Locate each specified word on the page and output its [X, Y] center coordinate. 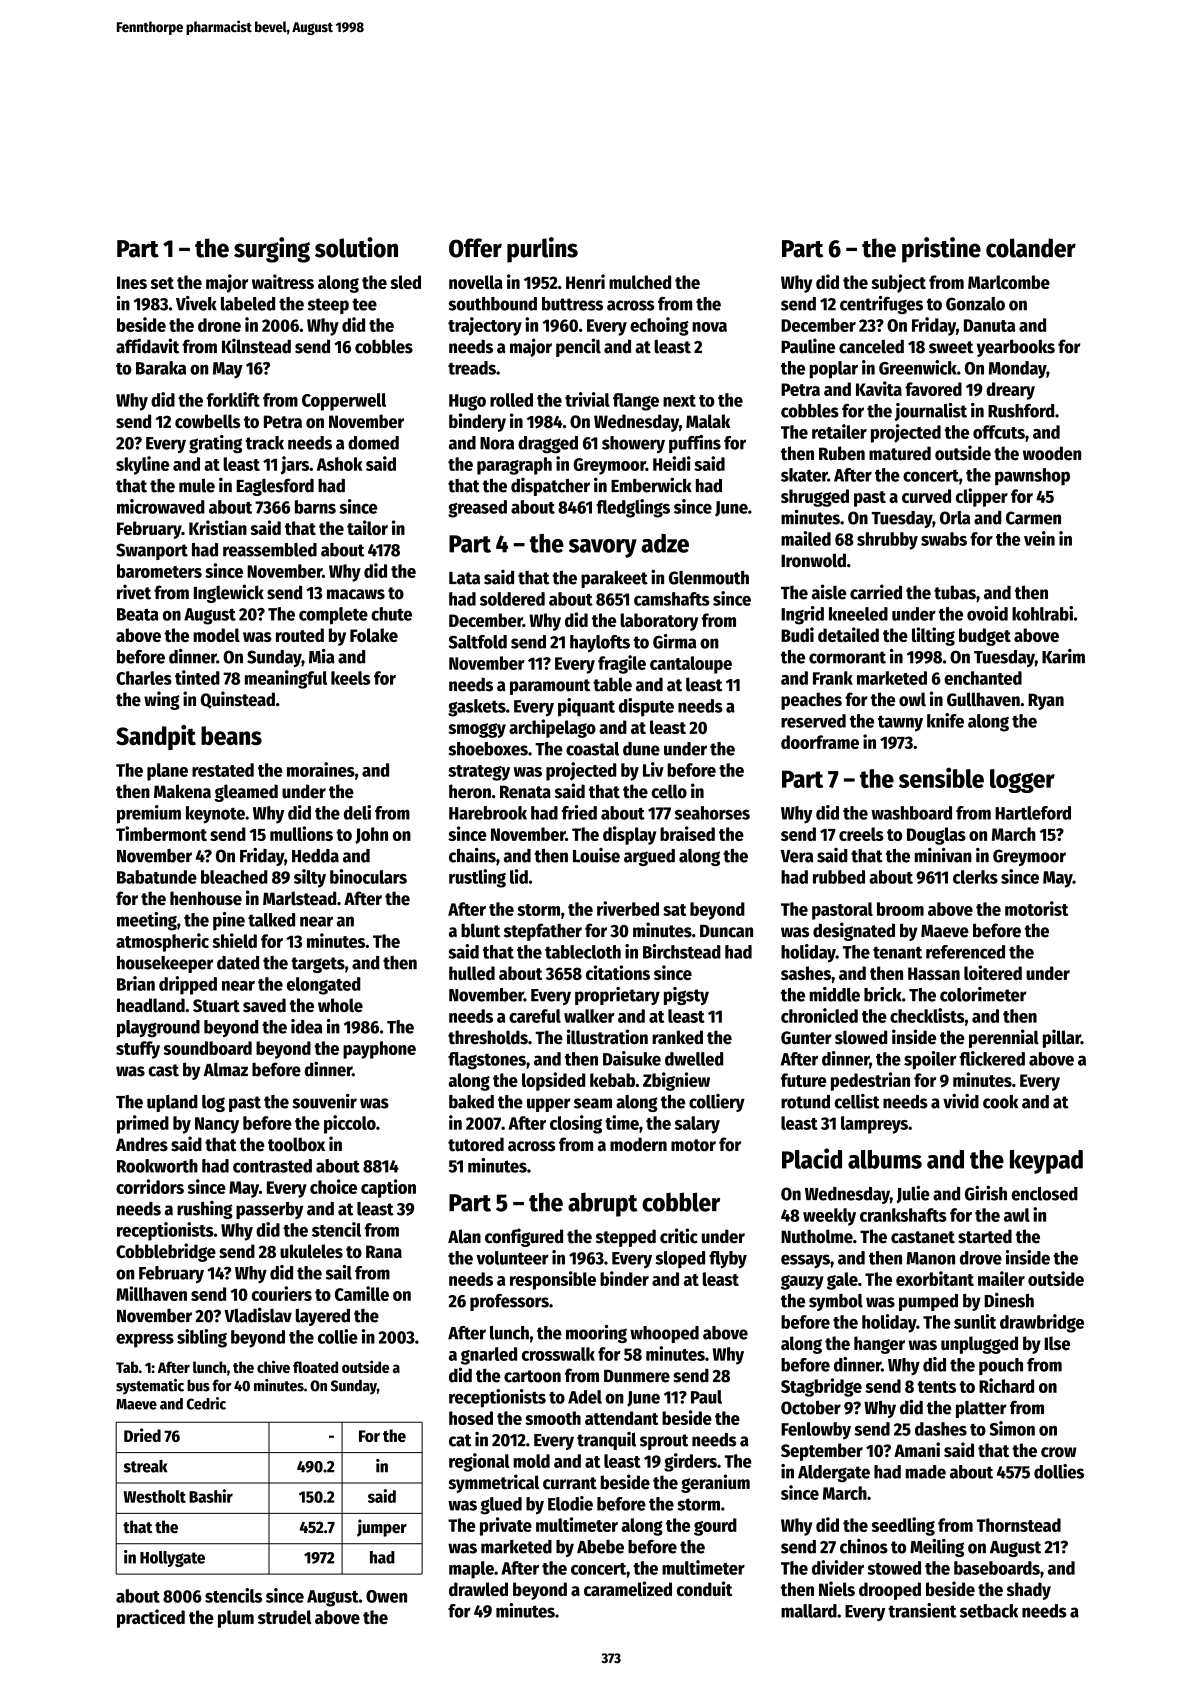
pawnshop [1032, 477]
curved [926, 496]
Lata [464, 578]
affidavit [147, 346]
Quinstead [237, 700]
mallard [809, 1611]
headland [151, 1005]
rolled [511, 400]
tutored [476, 1144]
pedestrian [870, 1081]
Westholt [154, 1496]
